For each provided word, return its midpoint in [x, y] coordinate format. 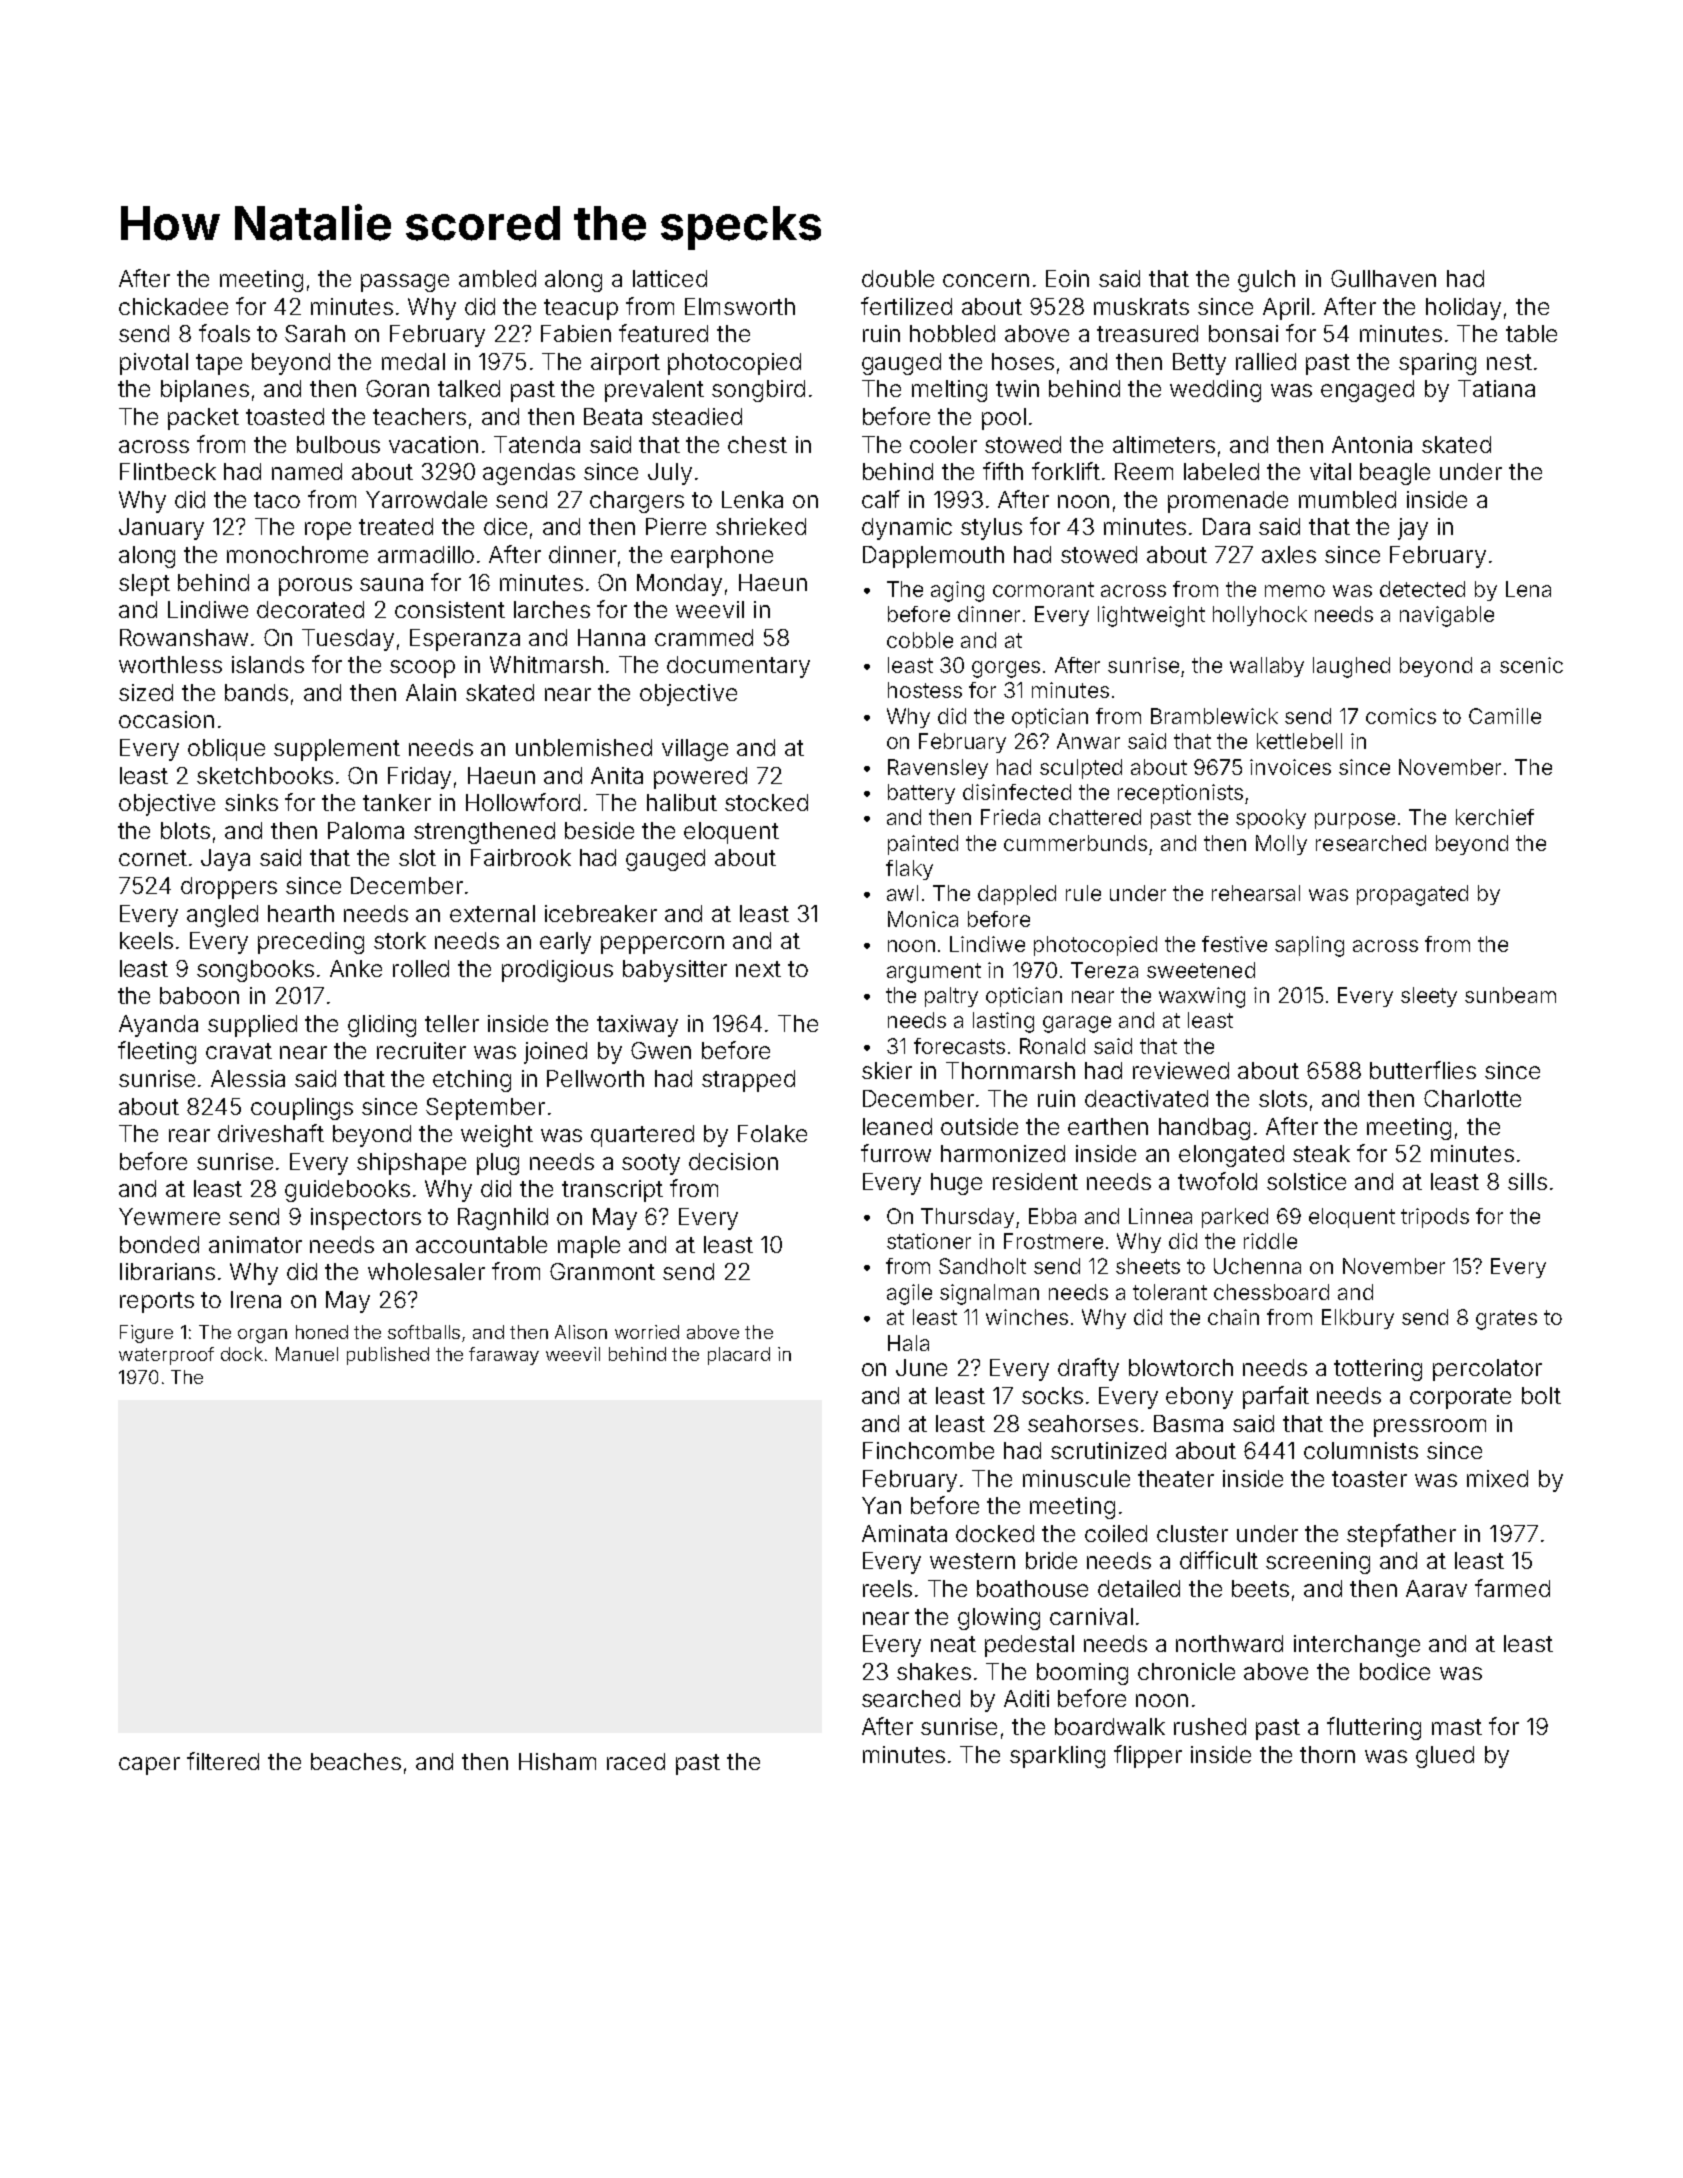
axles [1289, 554]
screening [1318, 1563]
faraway [504, 1356]
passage [405, 283]
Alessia [248, 1078]
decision [733, 1161]
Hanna [611, 637]
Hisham [557, 1761]
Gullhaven [1383, 278]
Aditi [1026, 1698]
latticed [670, 278]
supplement [337, 750]
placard [739, 1356]
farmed [1512, 1588]
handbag [1204, 1129]
